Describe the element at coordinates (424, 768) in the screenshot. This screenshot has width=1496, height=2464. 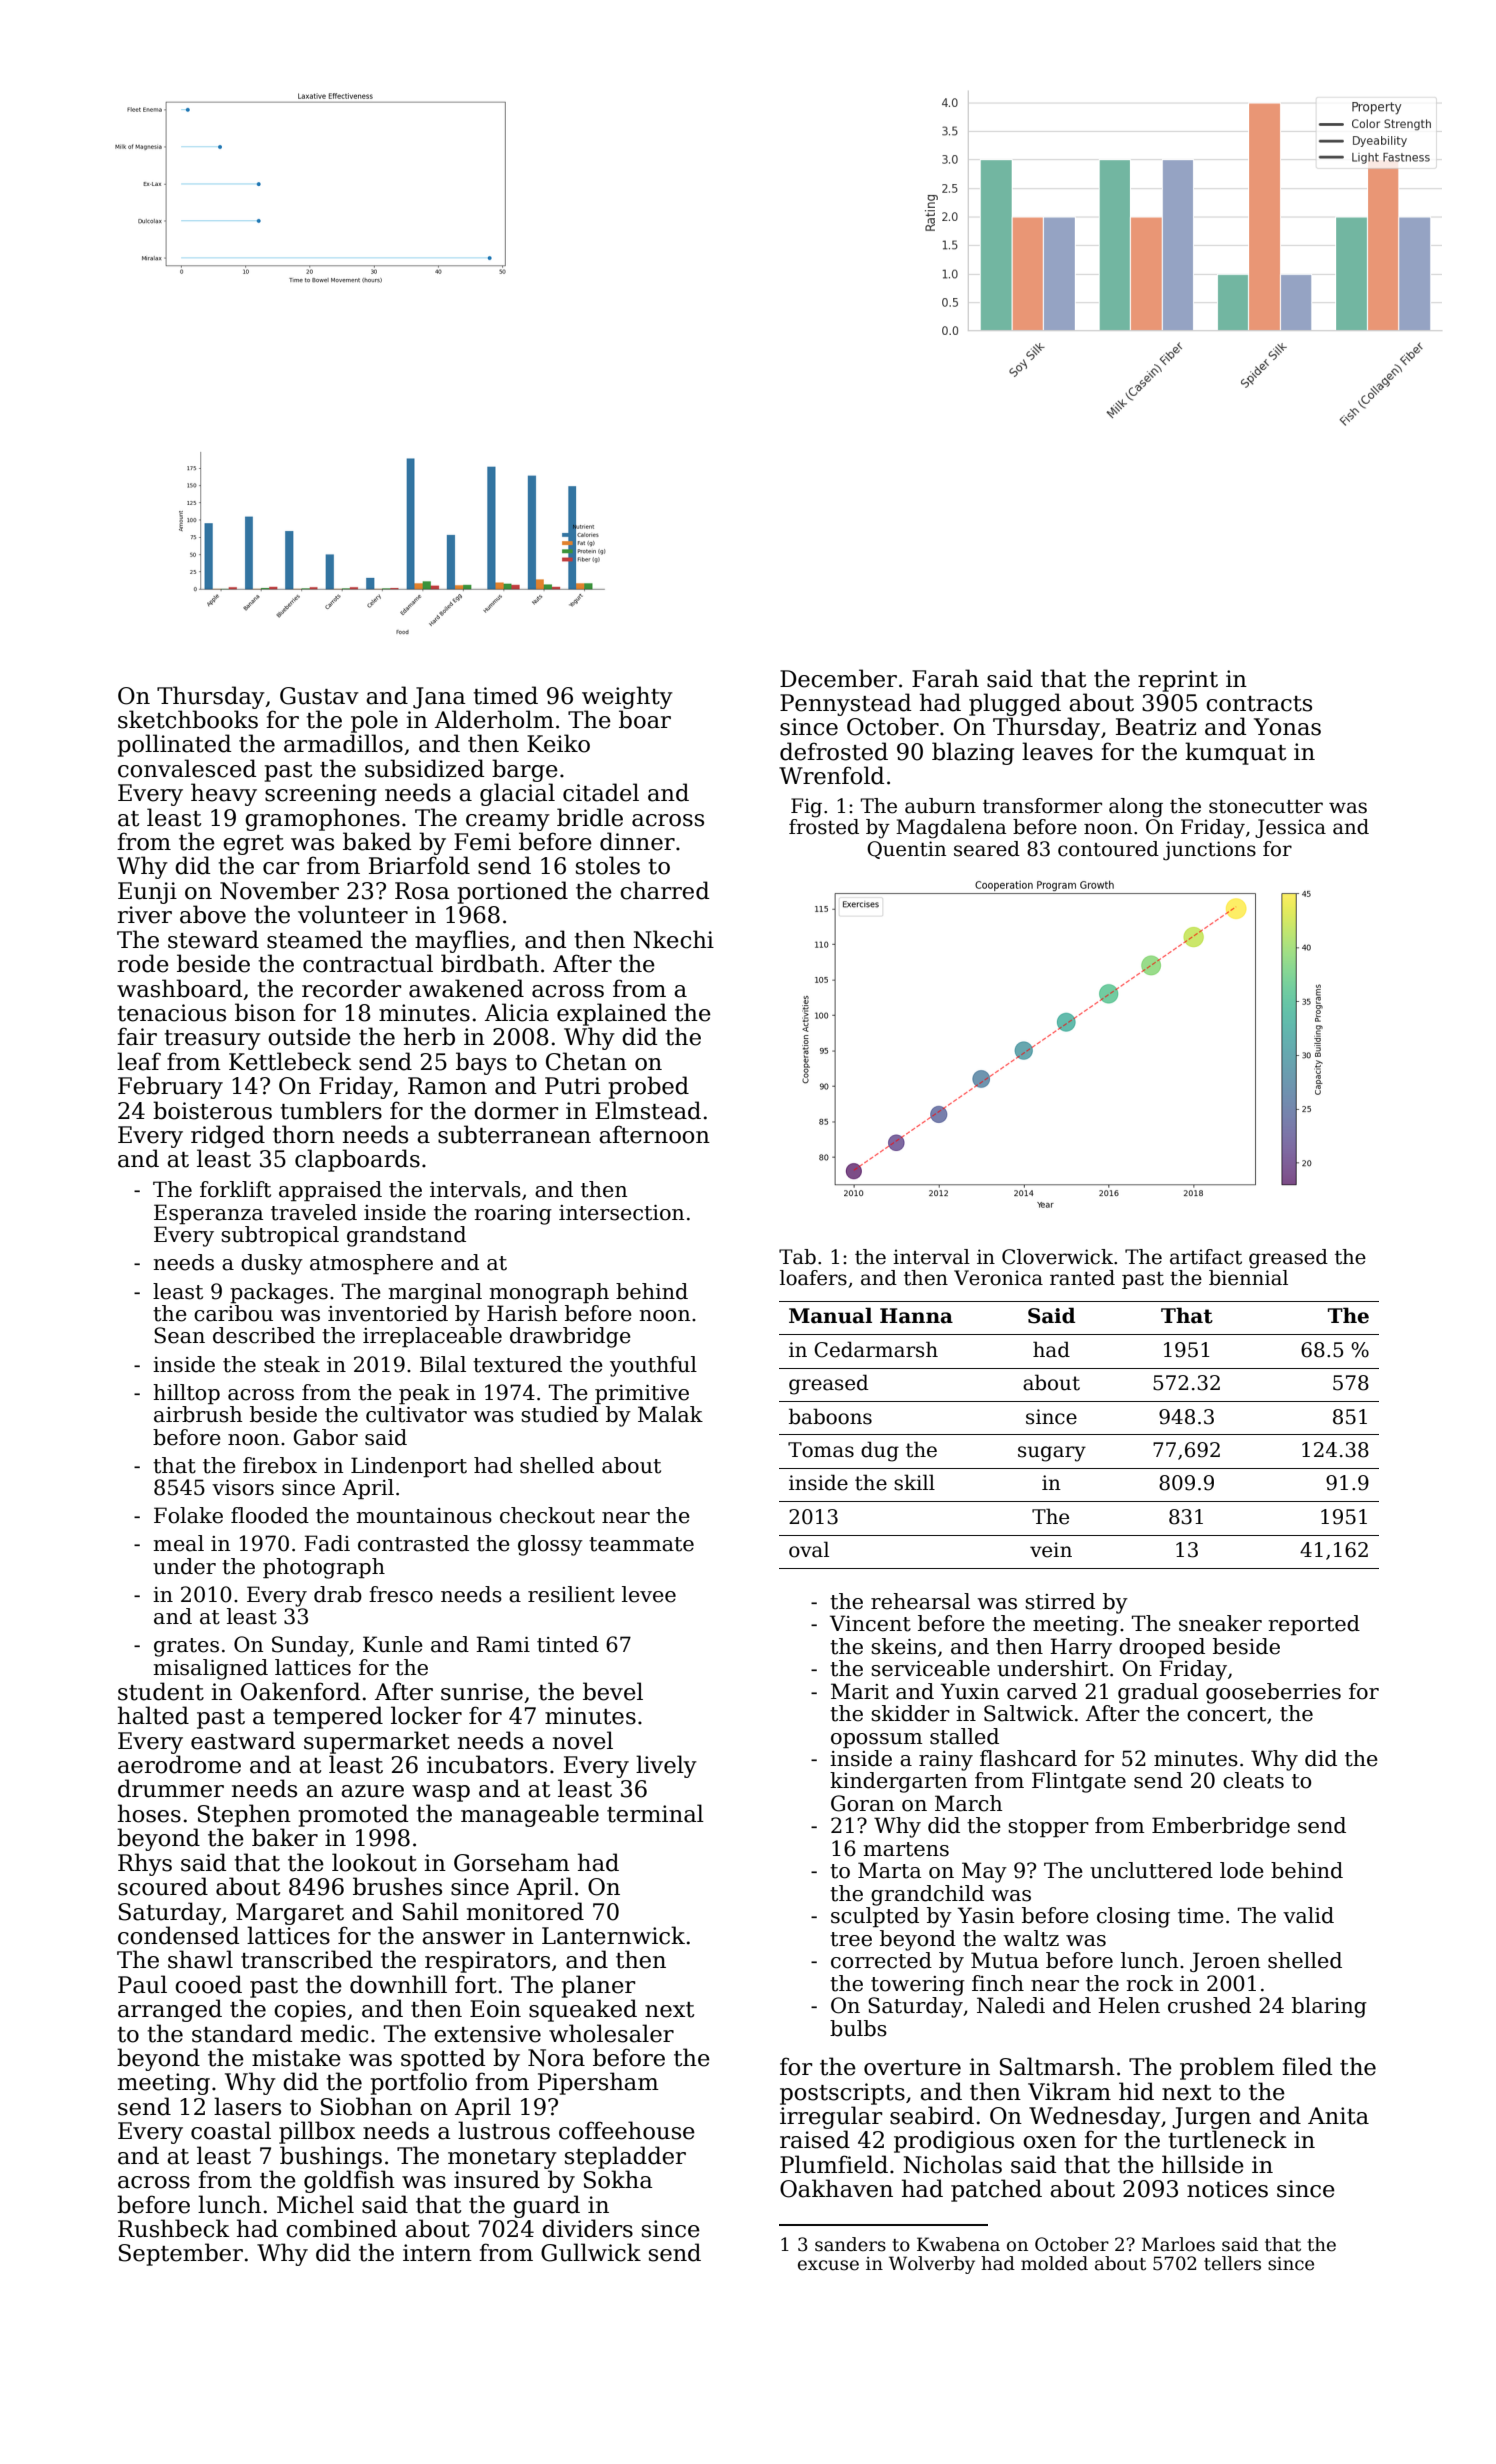
I see `subsidized` at that location.
